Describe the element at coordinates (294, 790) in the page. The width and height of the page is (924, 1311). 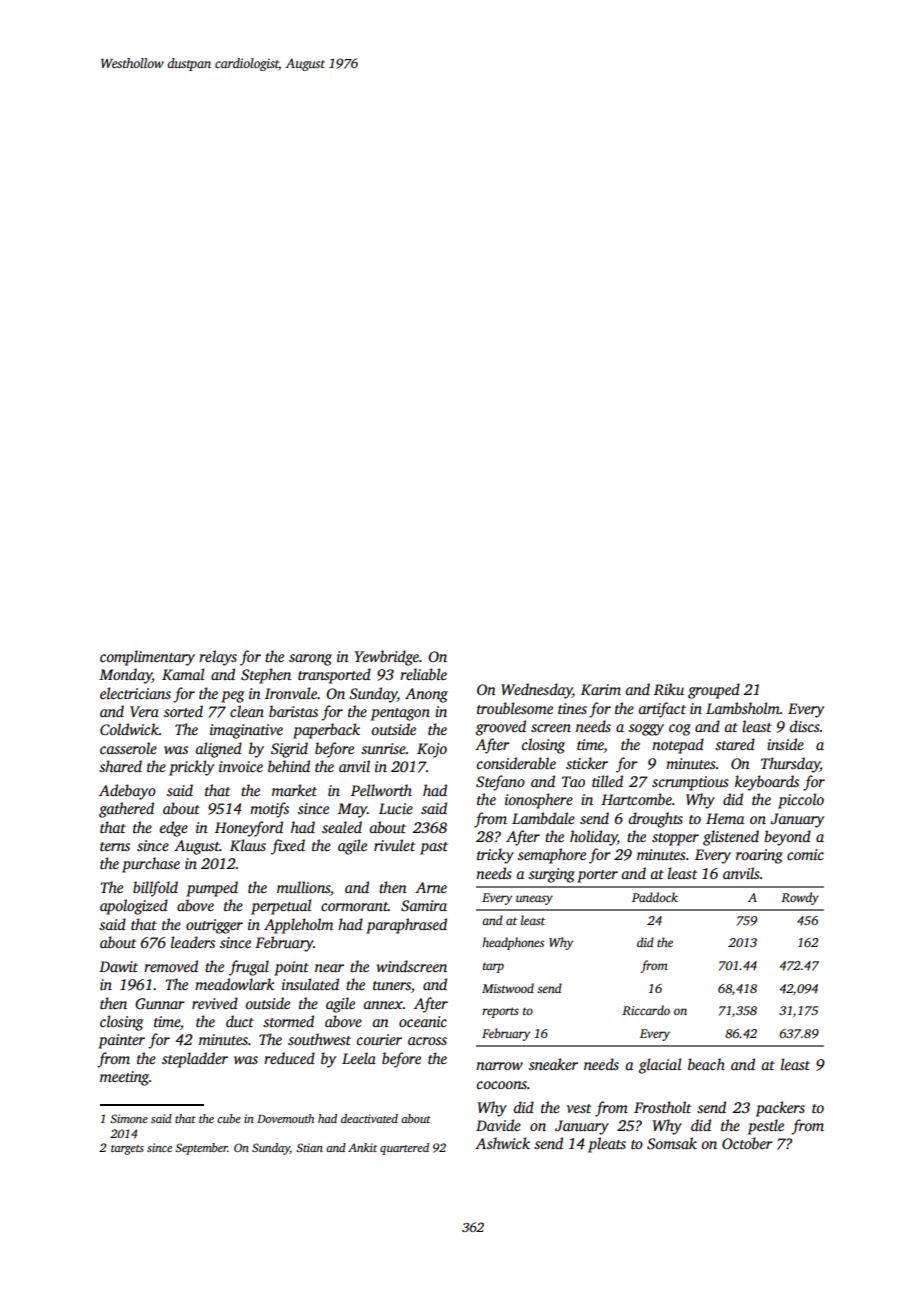
I see `market` at that location.
